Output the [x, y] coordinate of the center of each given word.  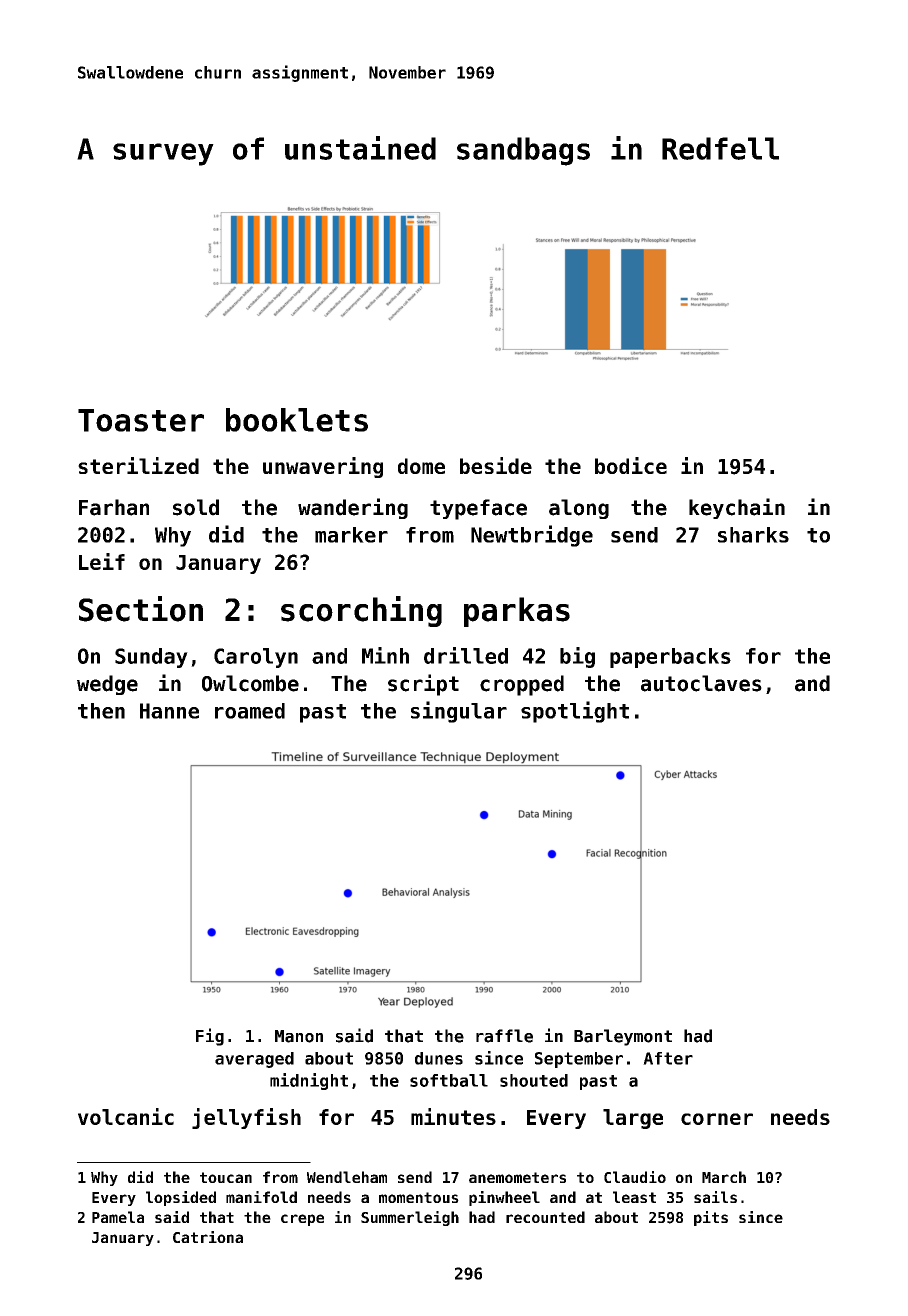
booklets [297, 420]
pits [711, 1218]
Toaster [141, 420]
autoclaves [701, 683]
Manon [299, 1036]
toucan [226, 1177]
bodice [631, 465]
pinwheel [504, 1198]
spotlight [575, 712]
